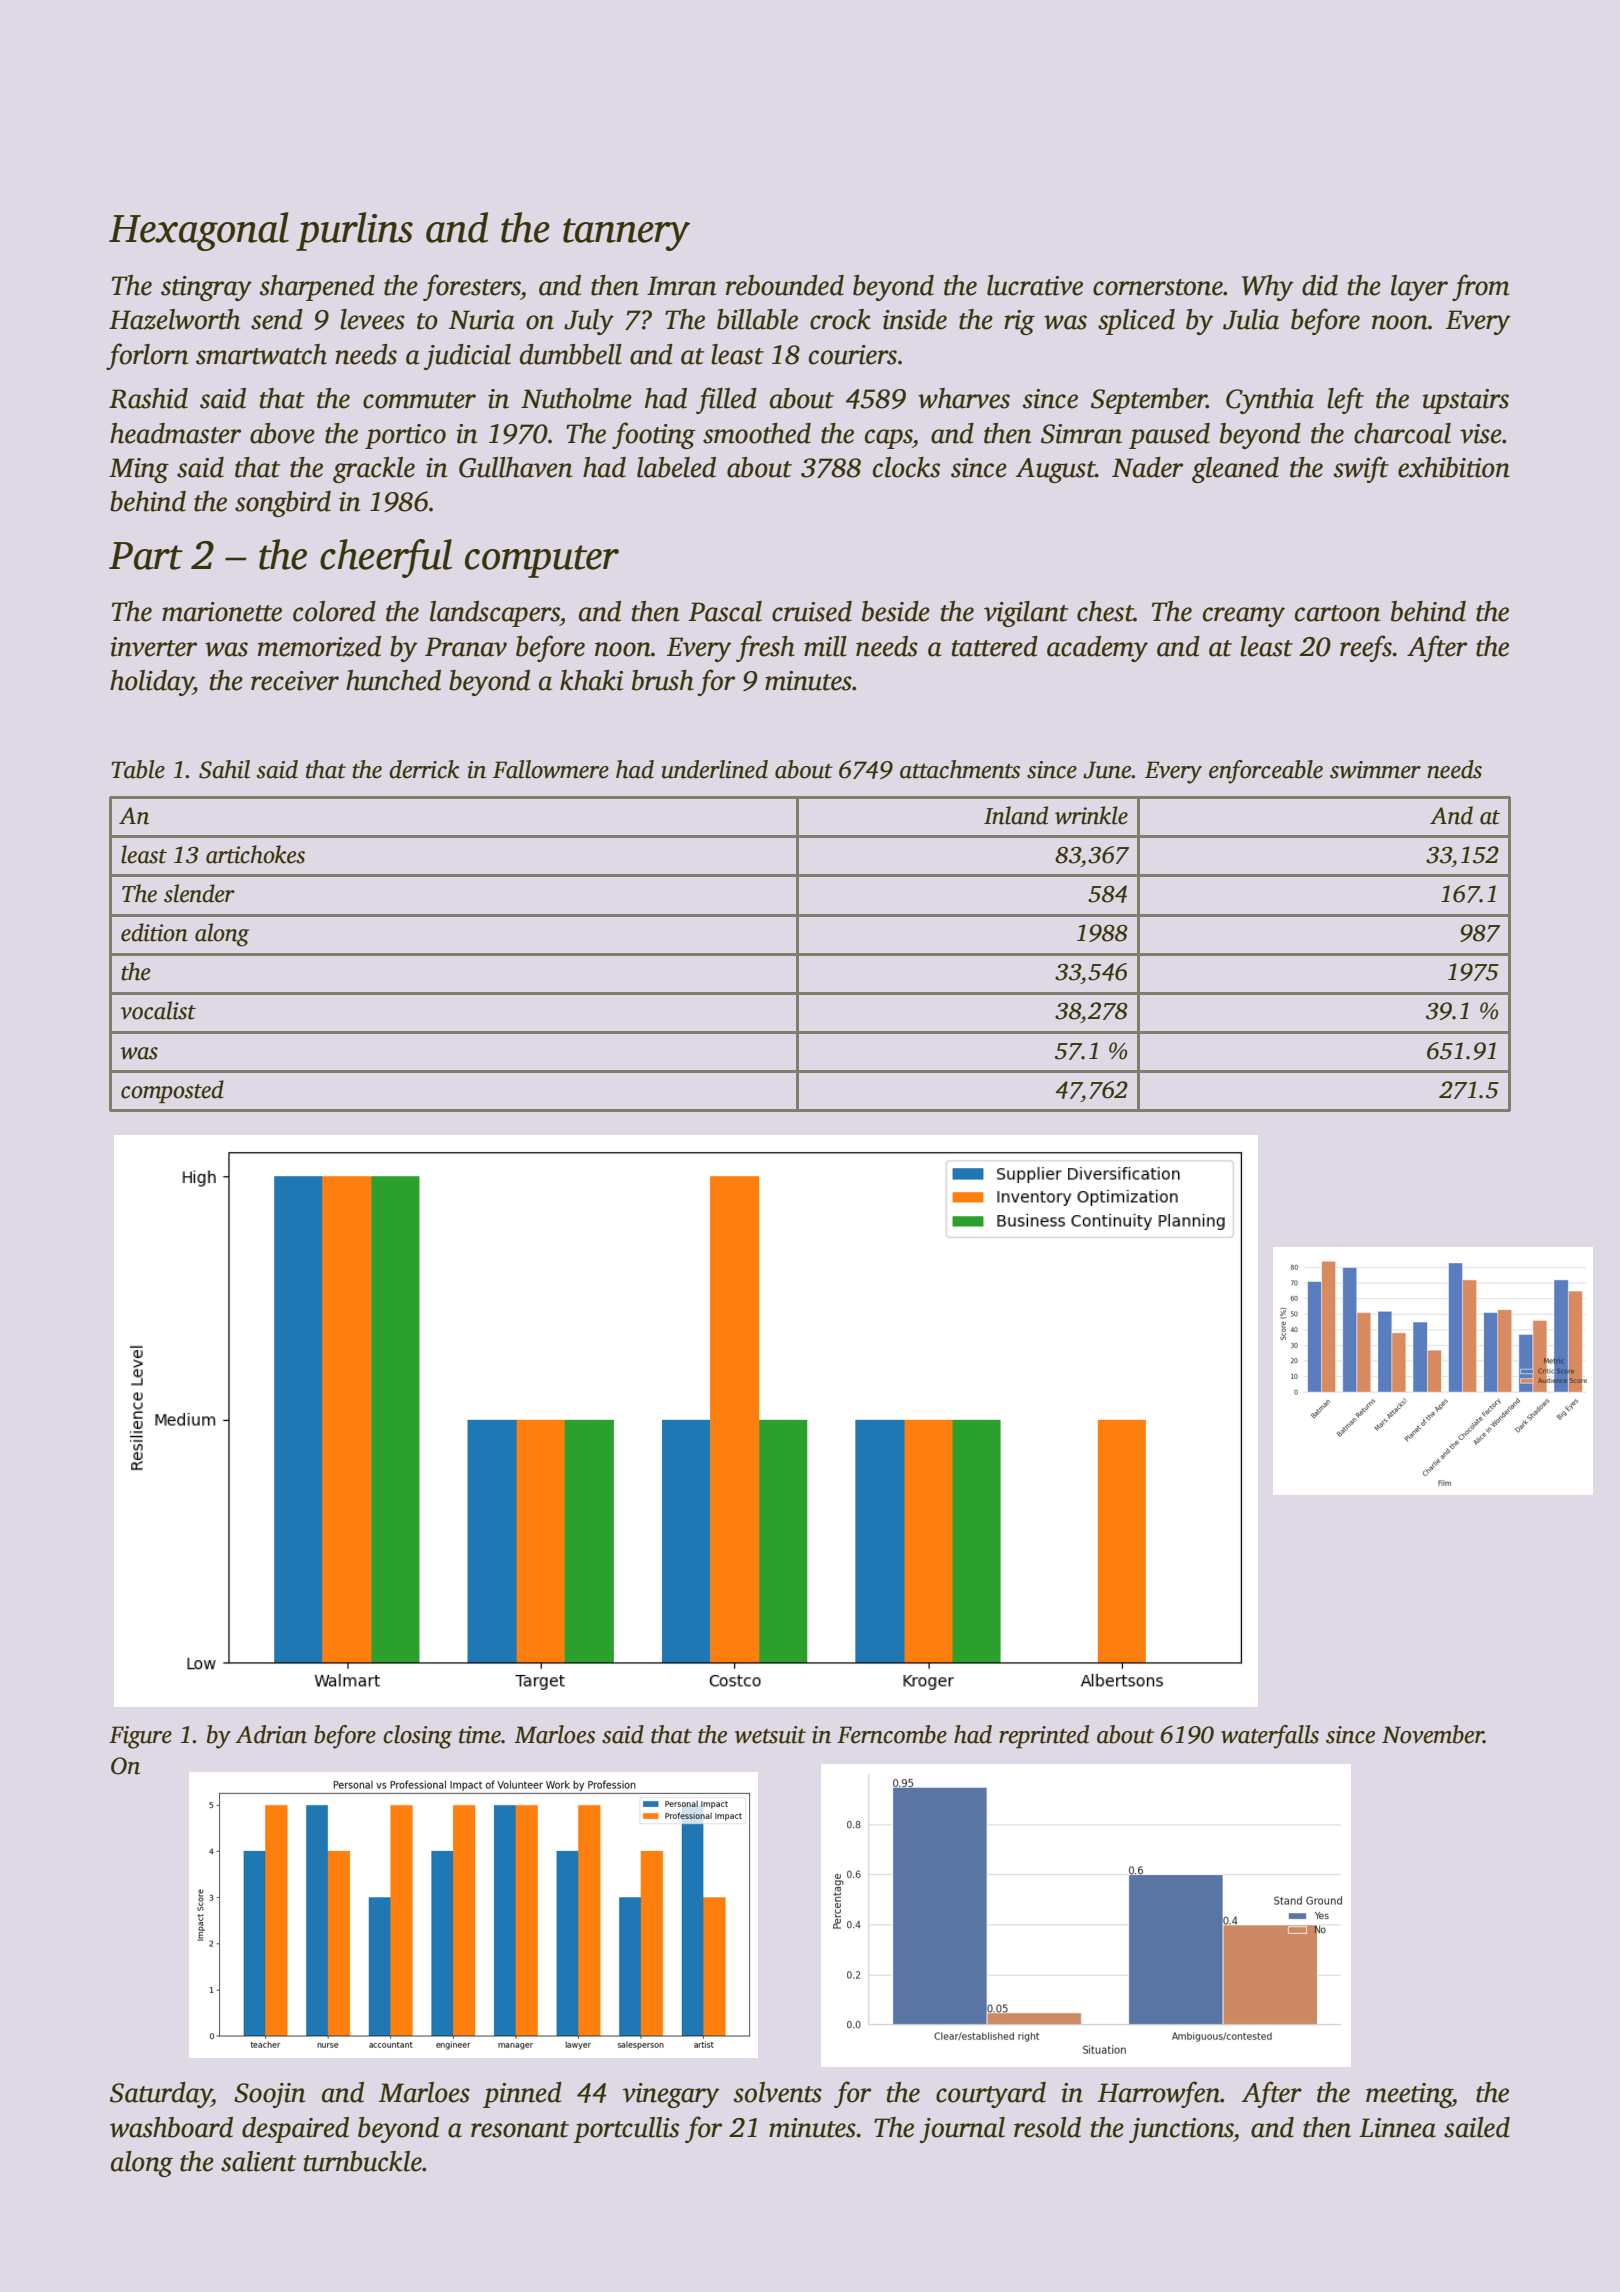 The image size is (1620, 2292). I want to click on Soojin, so click(269, 2095).
